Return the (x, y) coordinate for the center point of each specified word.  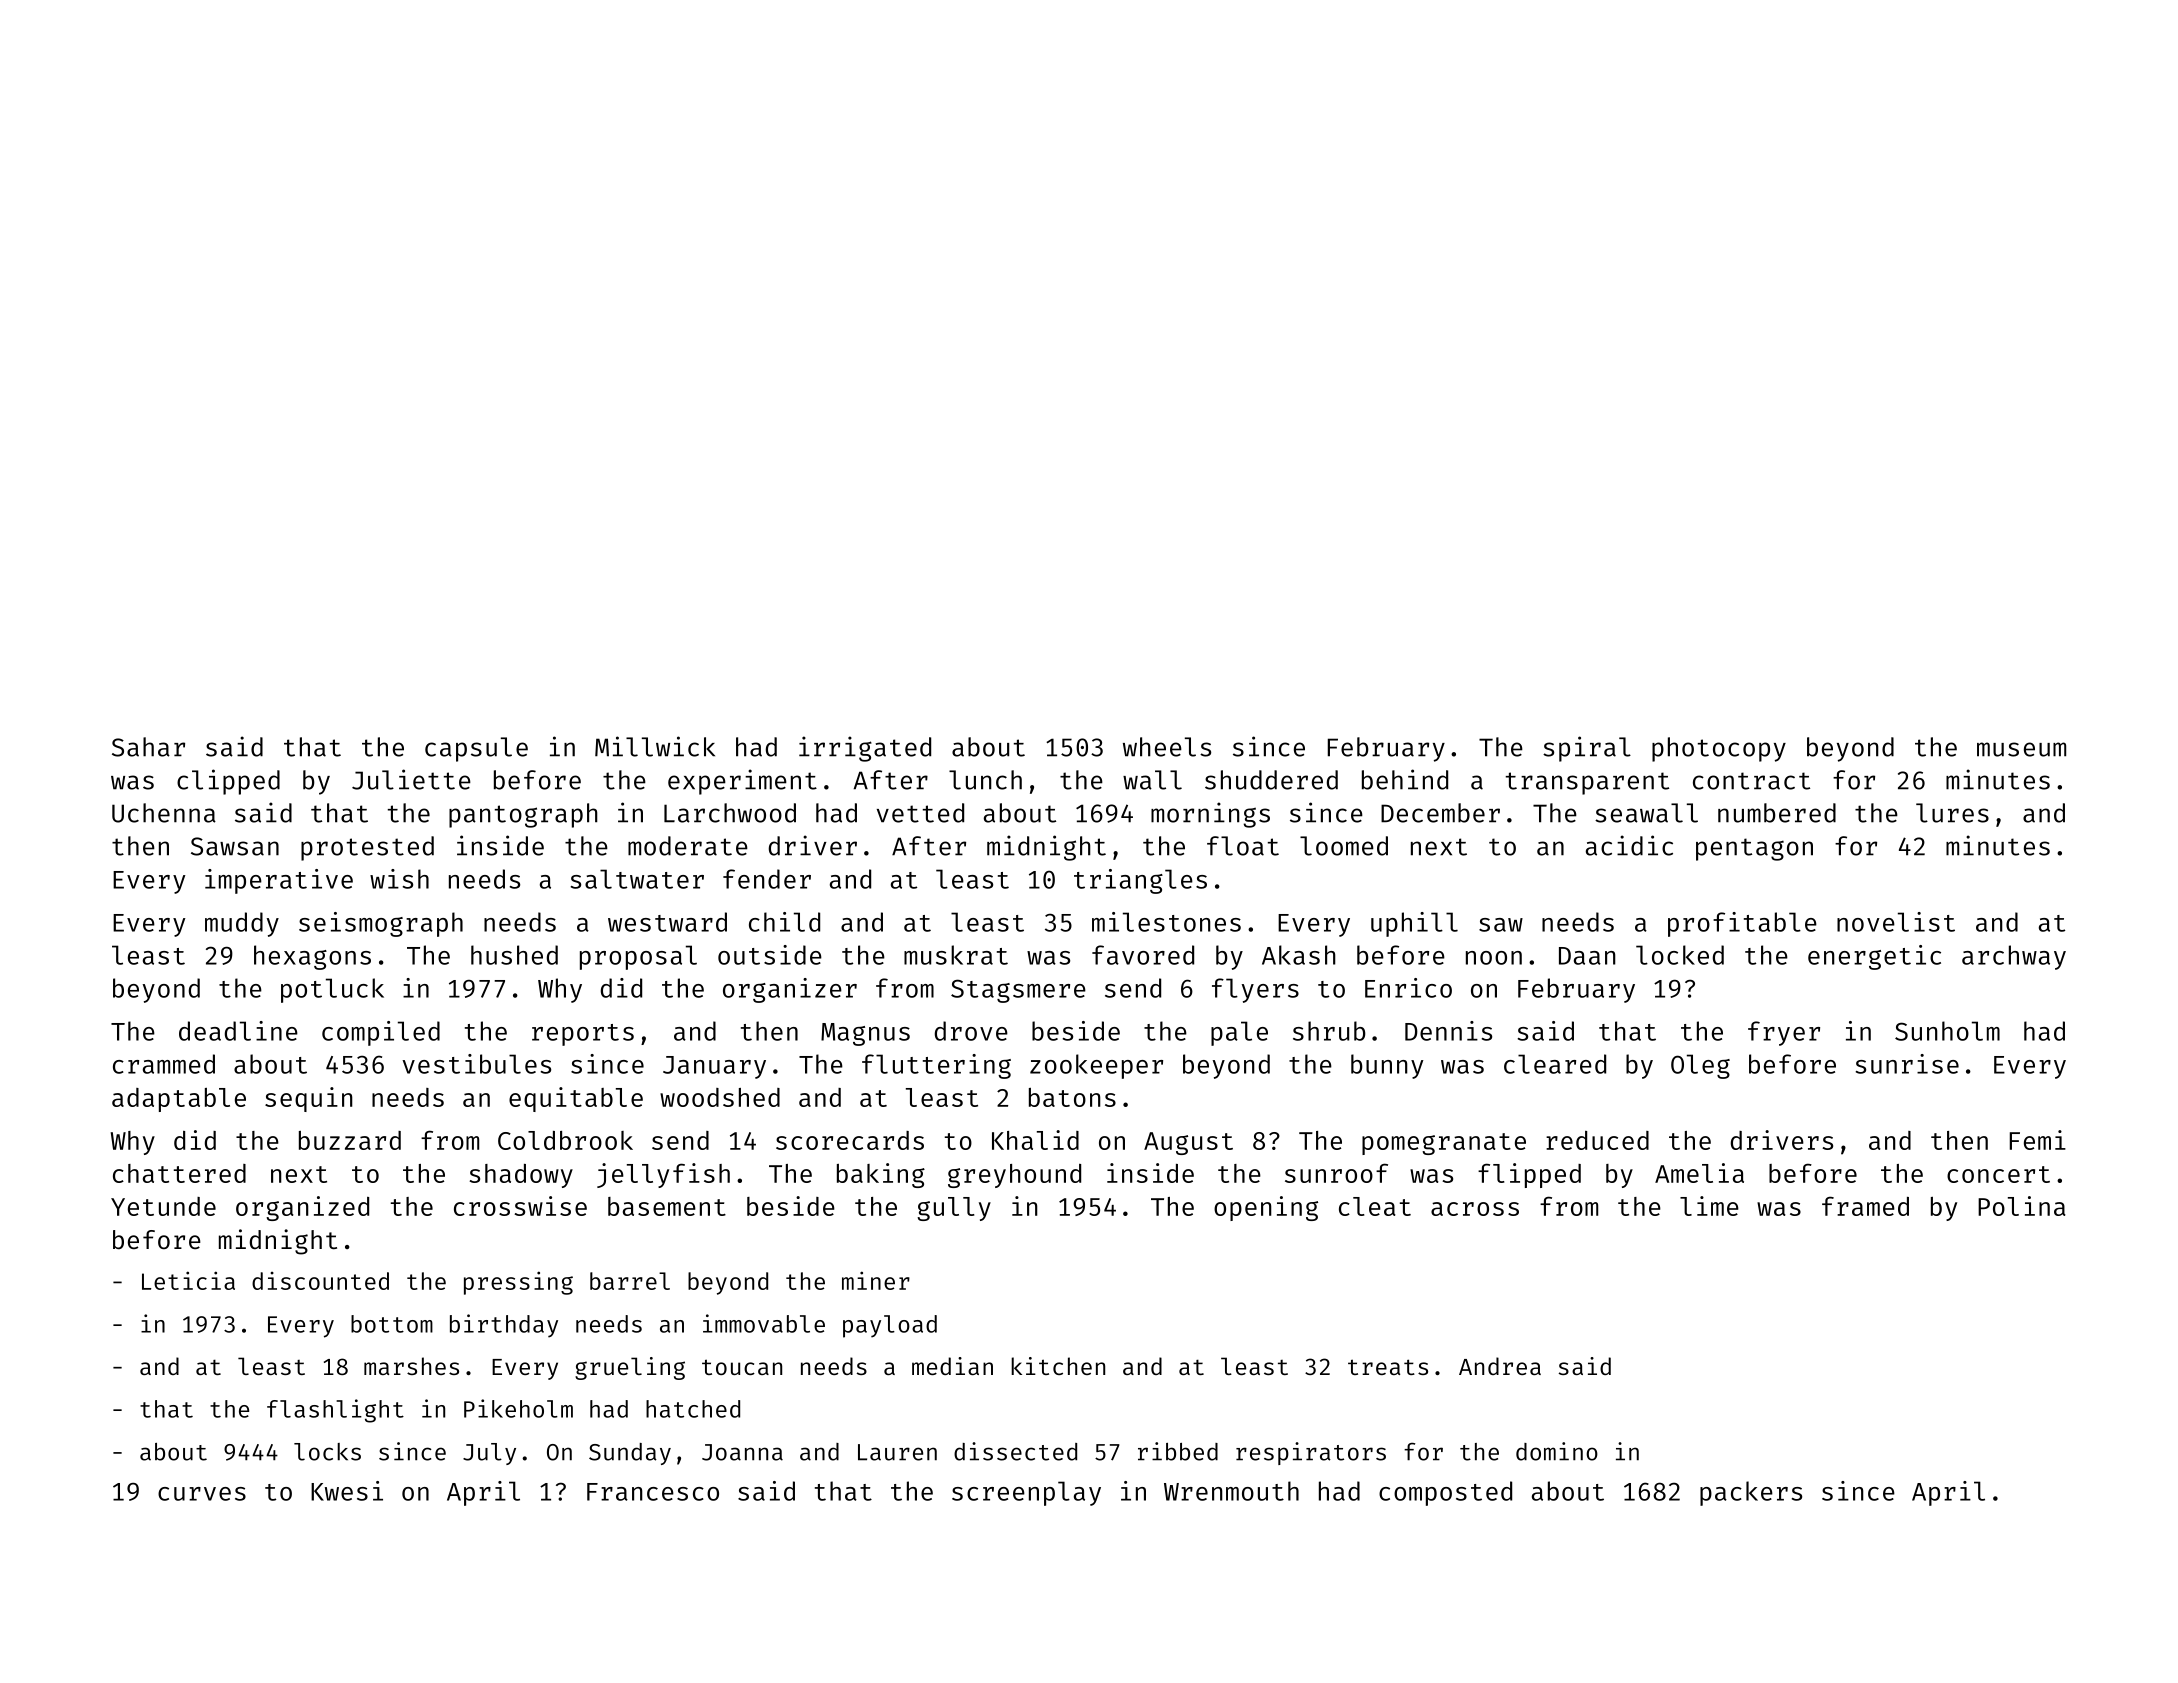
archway (2014, 957)
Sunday (630, 1454)
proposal (638, 957)
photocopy (1719, 749)
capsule (476, 749)
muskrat (956, 955)
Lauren (897, 1452)
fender (767, 879)
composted (1445, 1493)
